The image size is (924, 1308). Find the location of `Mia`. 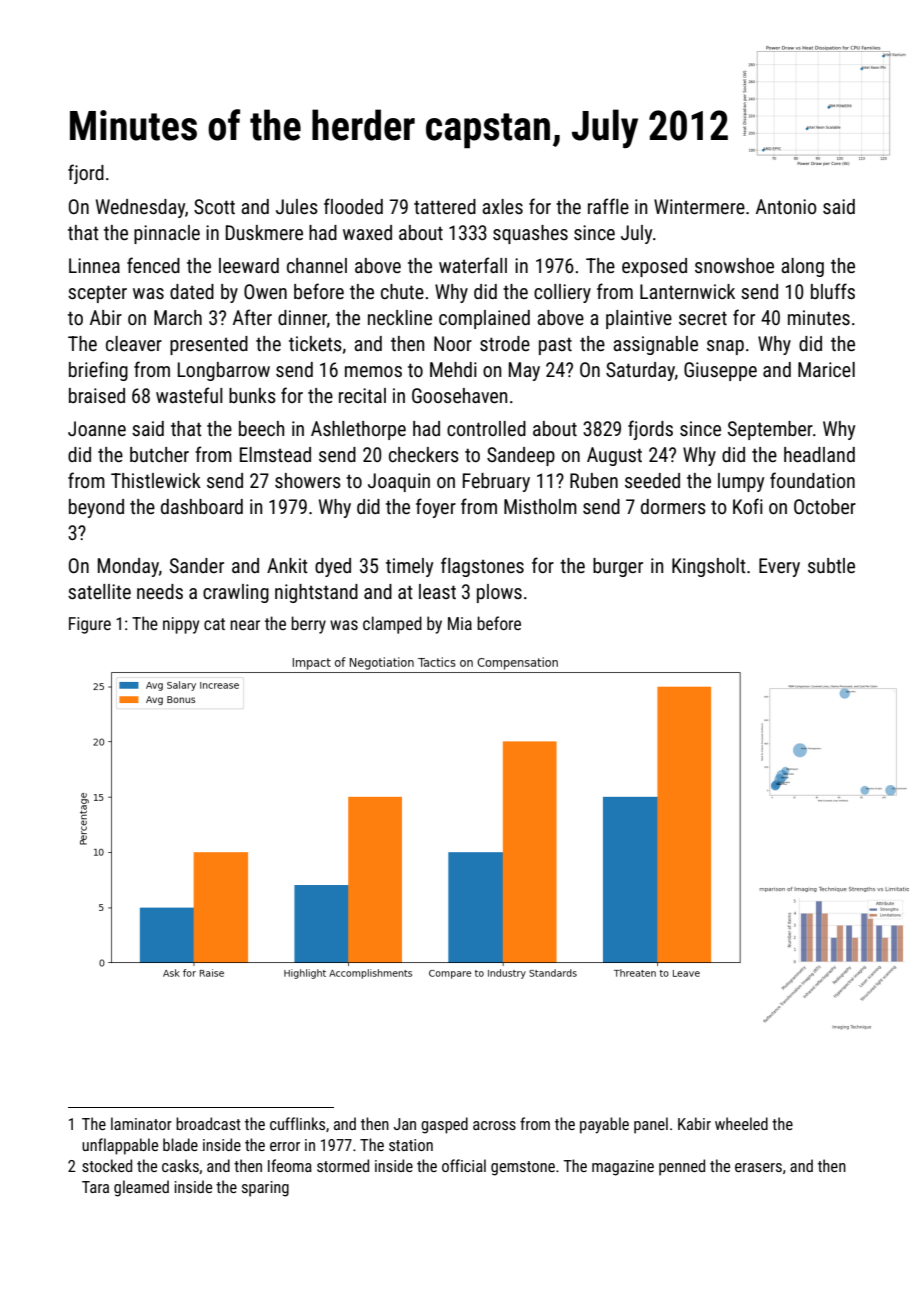

Mia is located at coordinates (460, 623).
